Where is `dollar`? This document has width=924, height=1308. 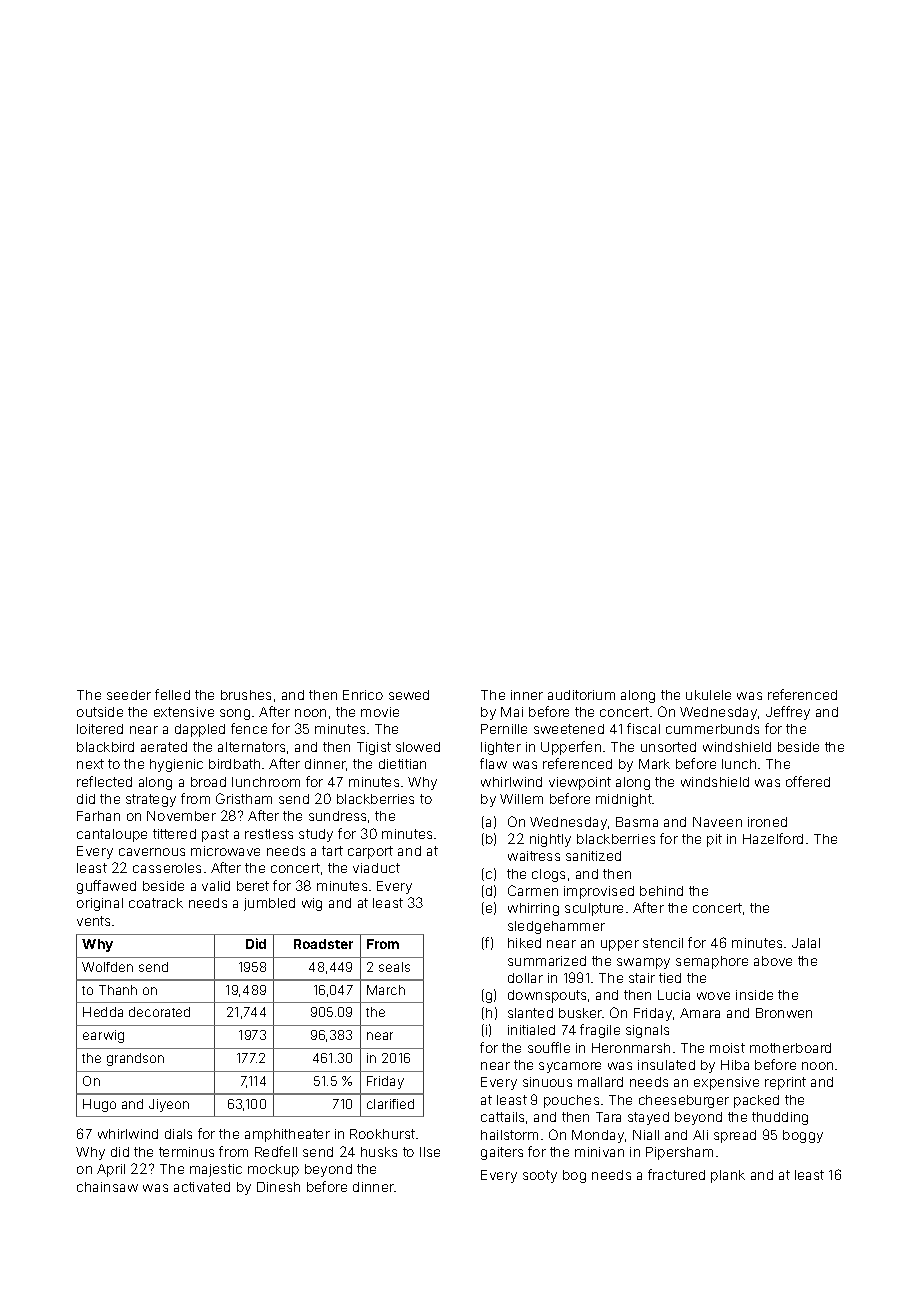
dollar is located at coordinates (525, 978).
